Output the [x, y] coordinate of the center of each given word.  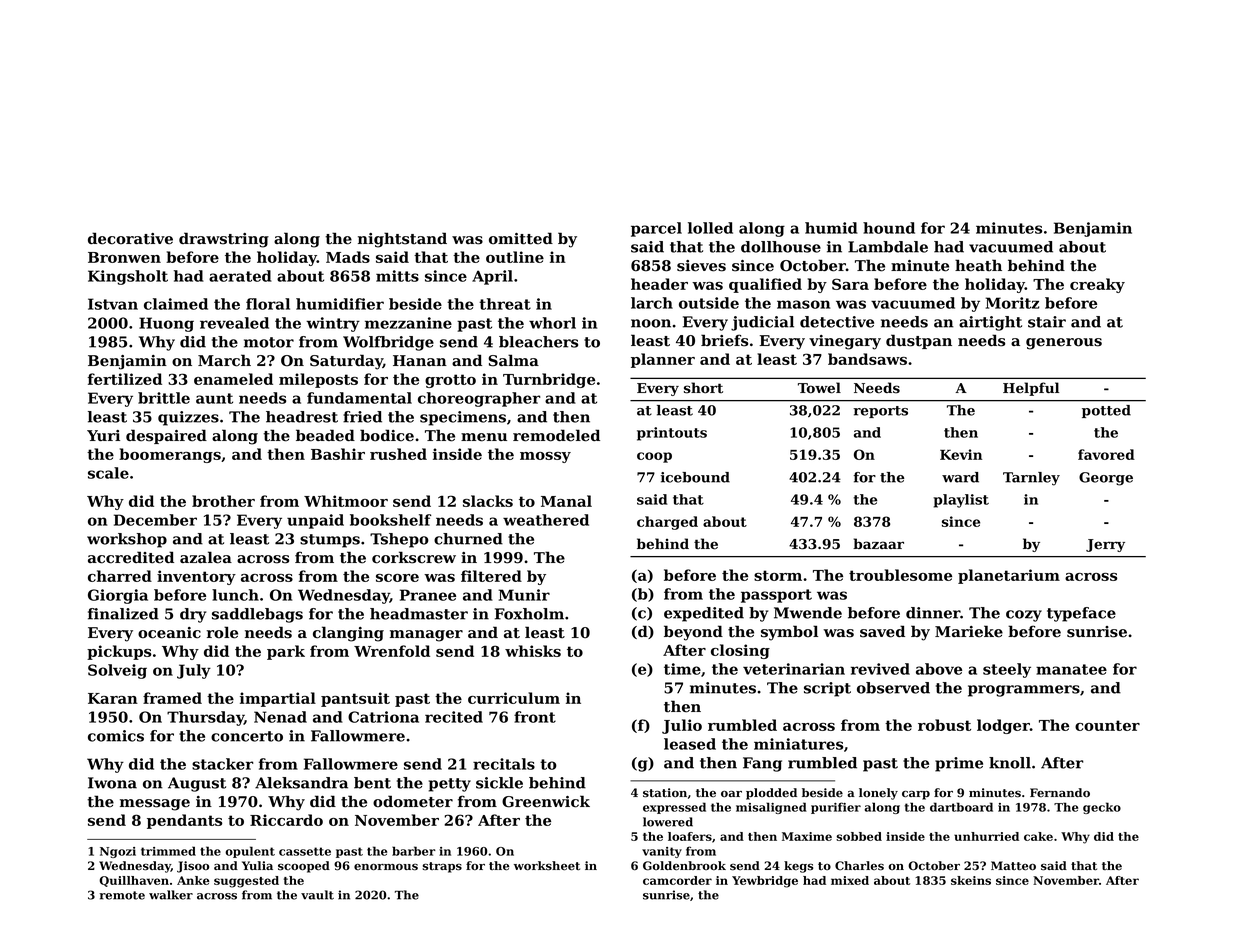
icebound [695, 477]
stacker [222, 764]
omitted [521, 238]
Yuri [103, 435]
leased [690, 744]
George [1106, 479]
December [155, 520]
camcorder [677, 880]
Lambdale [888, 247]
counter [1107, 725]
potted [1106, 411]
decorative [130, 238]
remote [122, 895]
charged [667, 523]
